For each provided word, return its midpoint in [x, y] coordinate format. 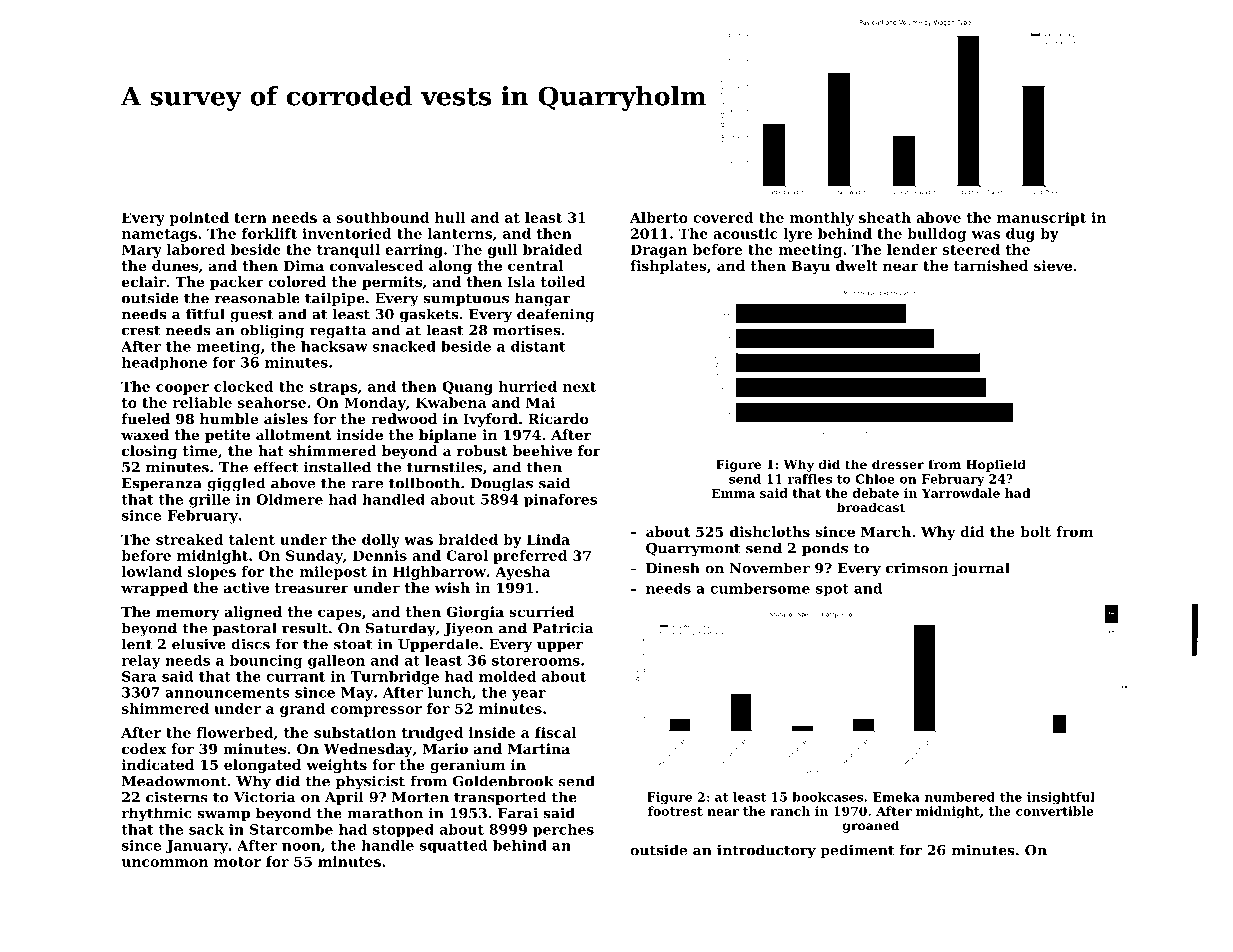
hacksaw [334, 346]
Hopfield [996, 465]
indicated [158, 764]
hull [450, 217]
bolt [1035, 531]
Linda [548, 539]
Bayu [810, 267]
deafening [556, 315]
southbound [383, 217]
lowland [152, 571]
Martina [539, 748]
